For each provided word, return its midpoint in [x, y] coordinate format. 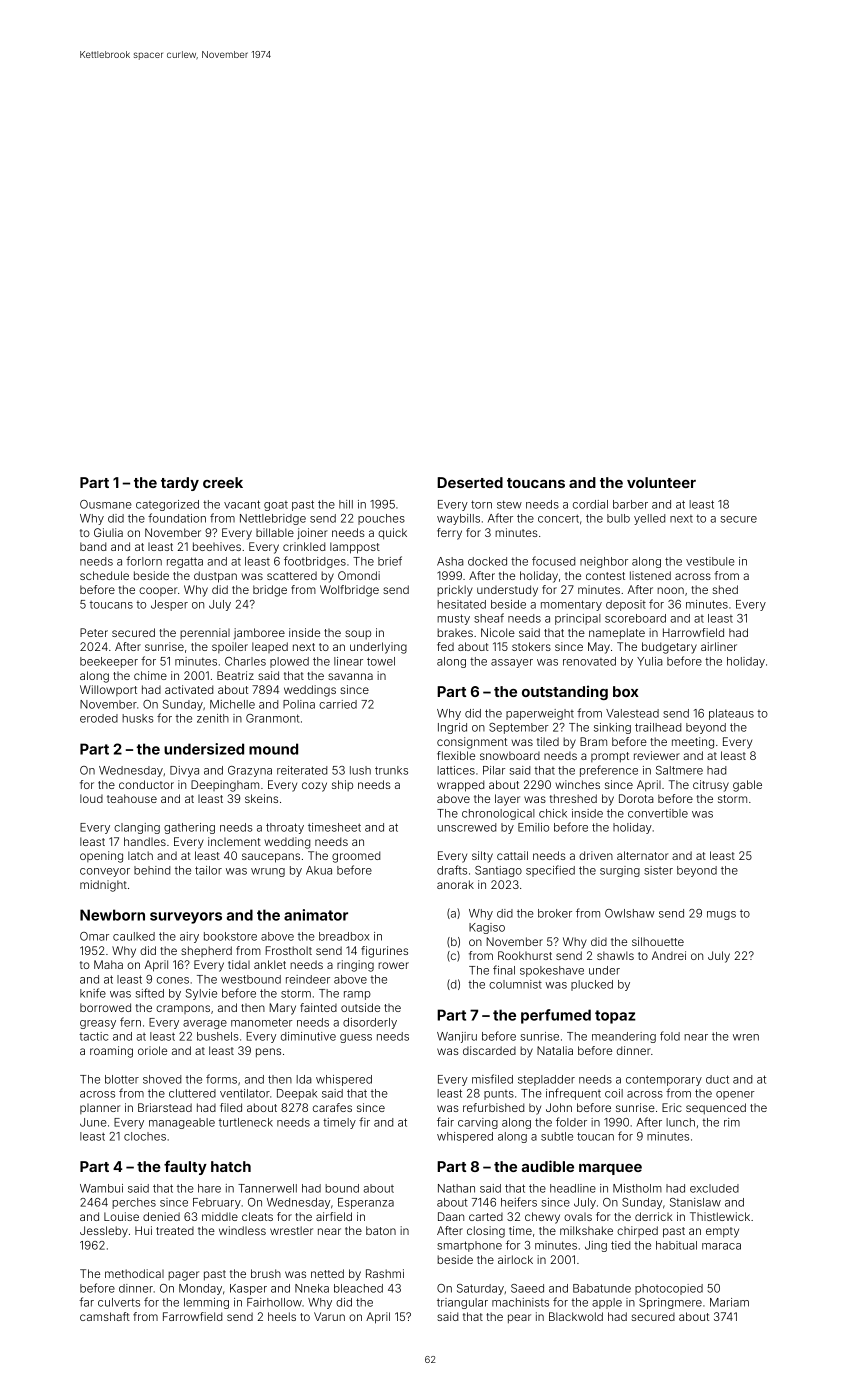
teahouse [132, 798]
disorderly [370, 1023]
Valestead [632, 713]
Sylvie [201, 994]
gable [747, 786]
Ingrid [452, 728]
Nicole [498, 632]
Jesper [169, 605]
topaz [615, 1017]
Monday [200, 1289]
